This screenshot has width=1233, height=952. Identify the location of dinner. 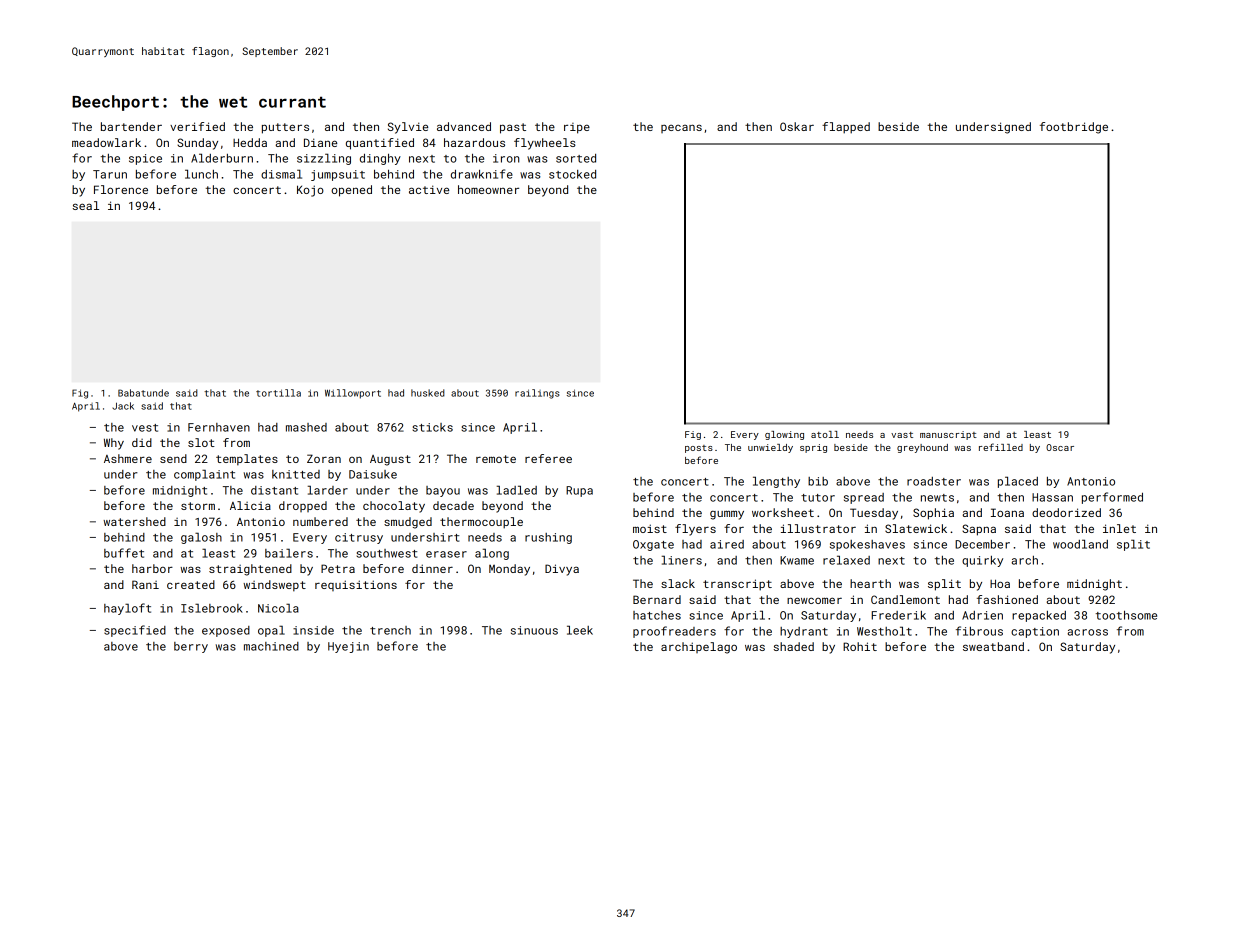
(432, 568).
